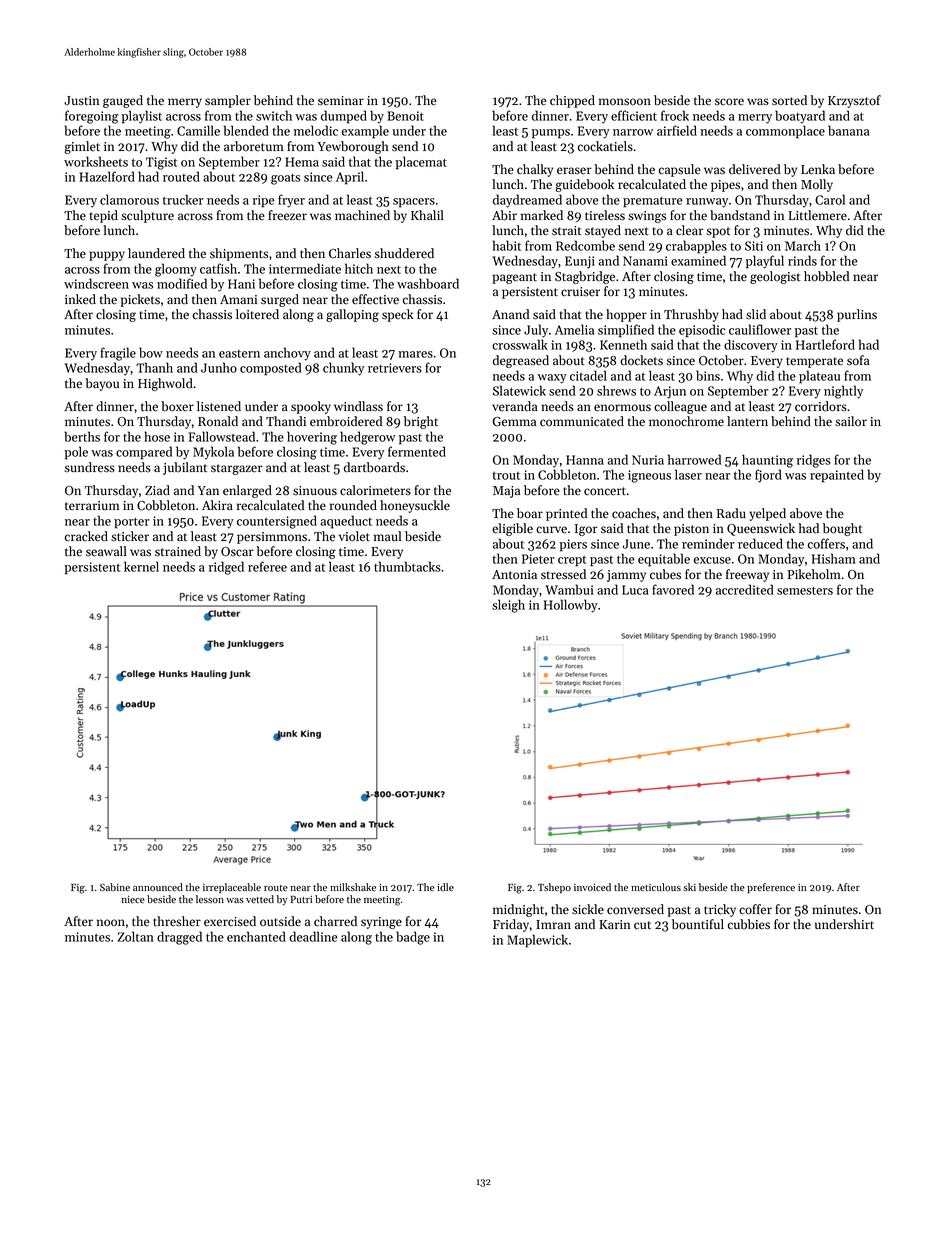 This screenshot has height=1233, width=952. I want to click on gauged, so click(123, 101).
